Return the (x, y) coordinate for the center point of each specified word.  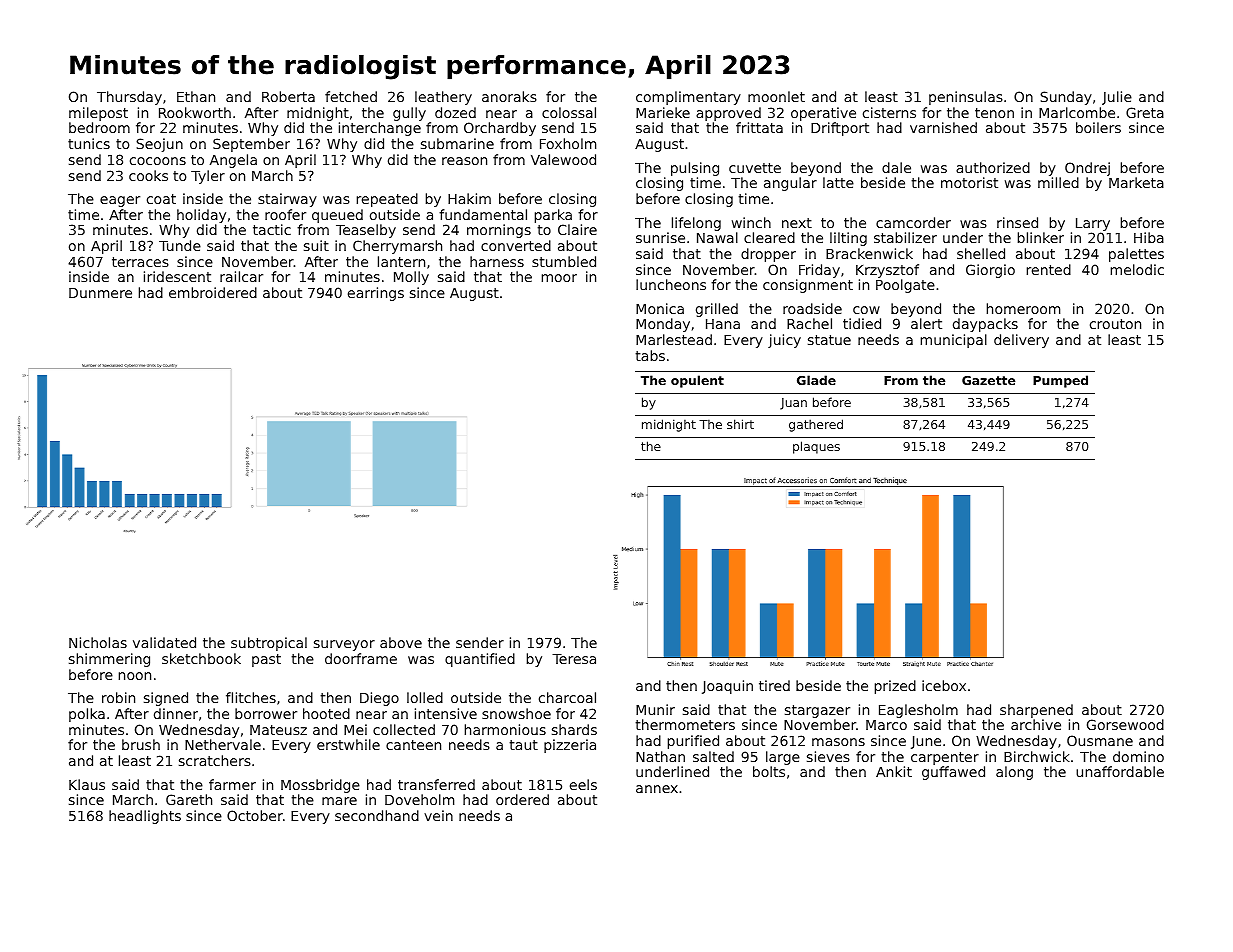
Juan (793, 404)
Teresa (574, 659)
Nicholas (98, 642)
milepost (98, 114)
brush (141, 744)
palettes (1136, 255)
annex (657, 789)
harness (497, 261)
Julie (1117, 98)
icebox (944, 685)
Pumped (1060, 381)
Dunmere (100, 293)
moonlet (776, 96)
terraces (140, 262)
